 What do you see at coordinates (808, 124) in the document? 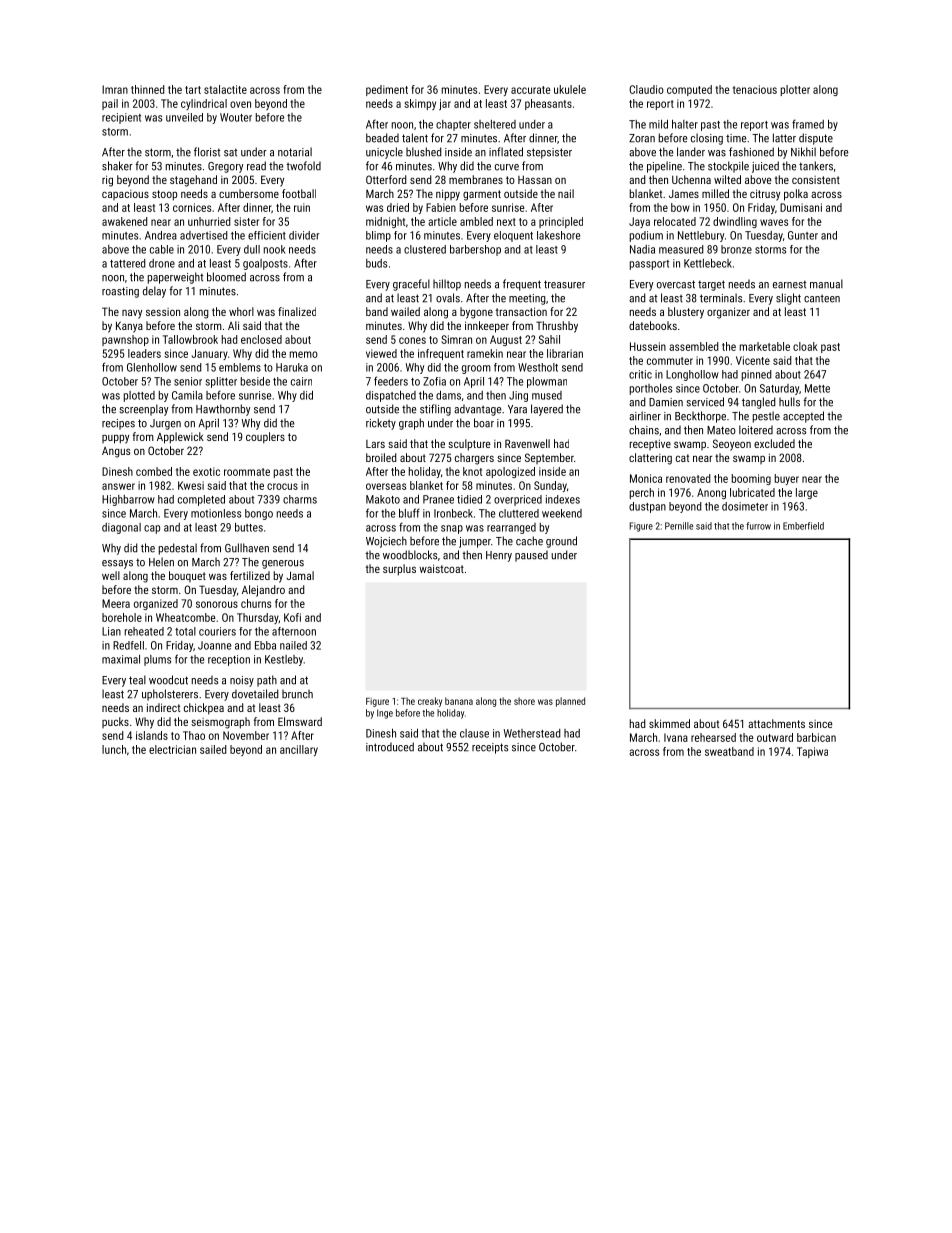
I see `framed` at bounding box center [808, 124].
